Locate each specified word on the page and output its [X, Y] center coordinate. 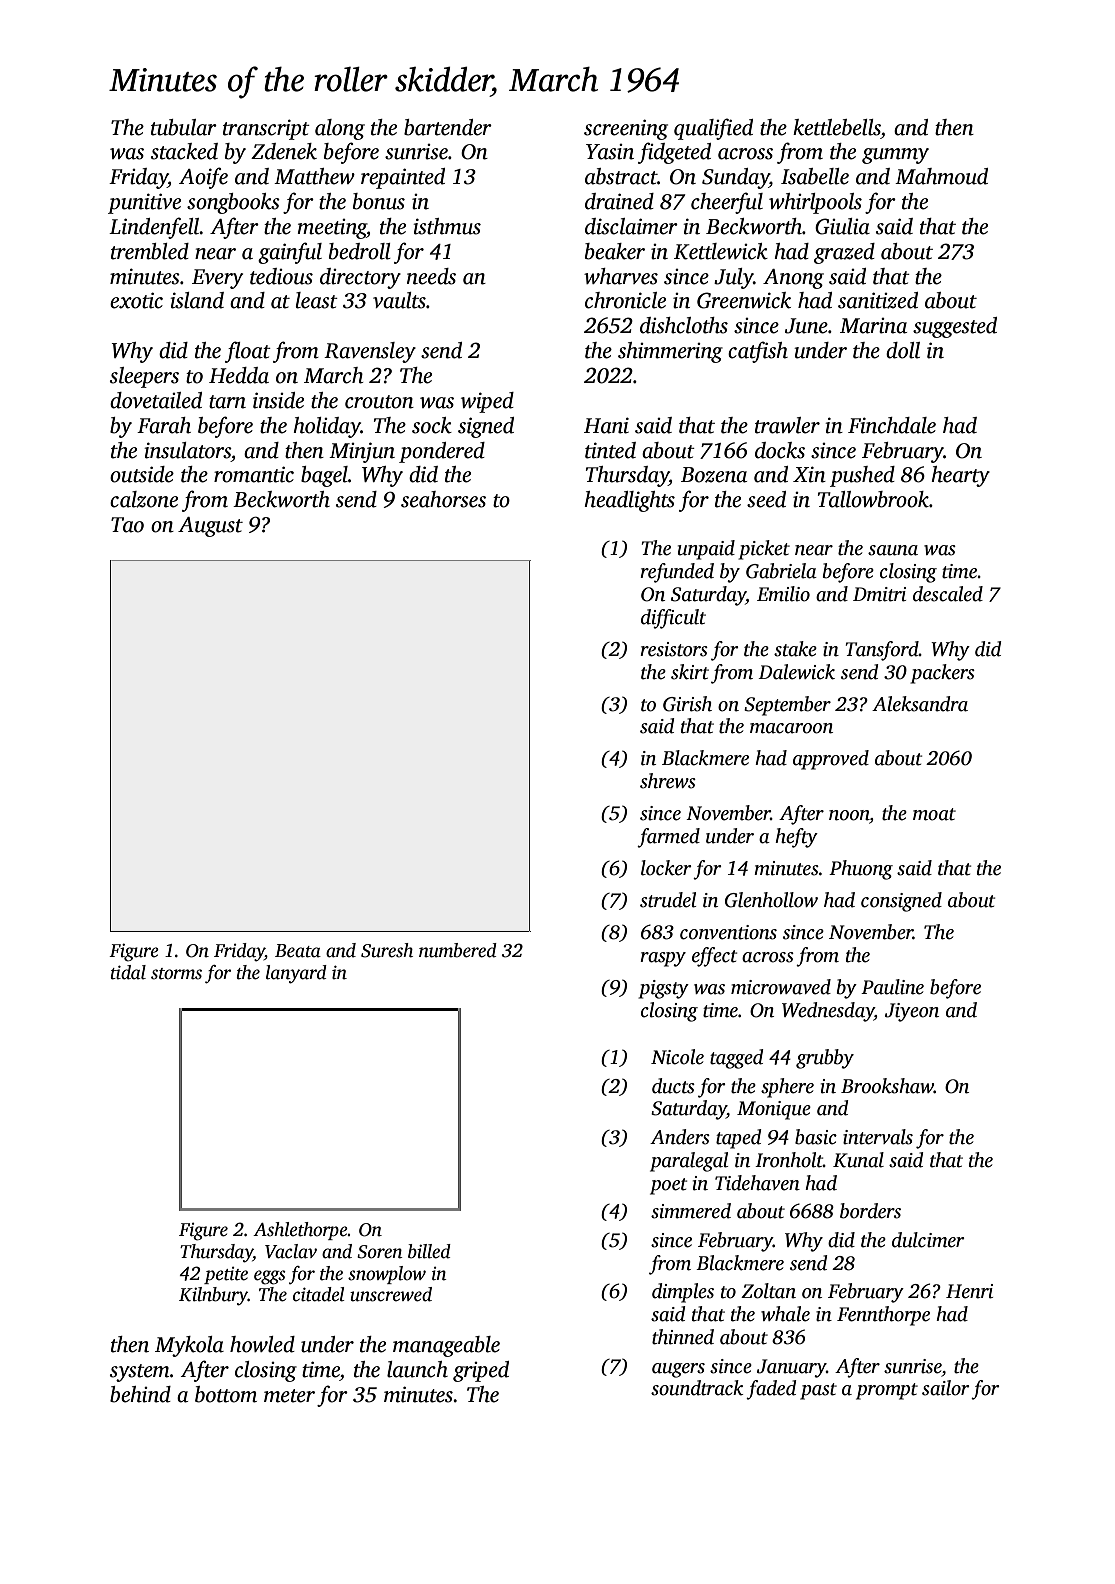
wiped [487, 402]
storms [176, 974]
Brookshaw [887, 1086]
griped [481, 1371]
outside [142, 474]
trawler [787, 425]
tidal [128, 972]
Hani [606, 425]
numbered [458, 950]
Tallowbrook [873, 499]
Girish [687, 704]
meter [289, 1396]
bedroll [360, 251]
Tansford [882, 651]
